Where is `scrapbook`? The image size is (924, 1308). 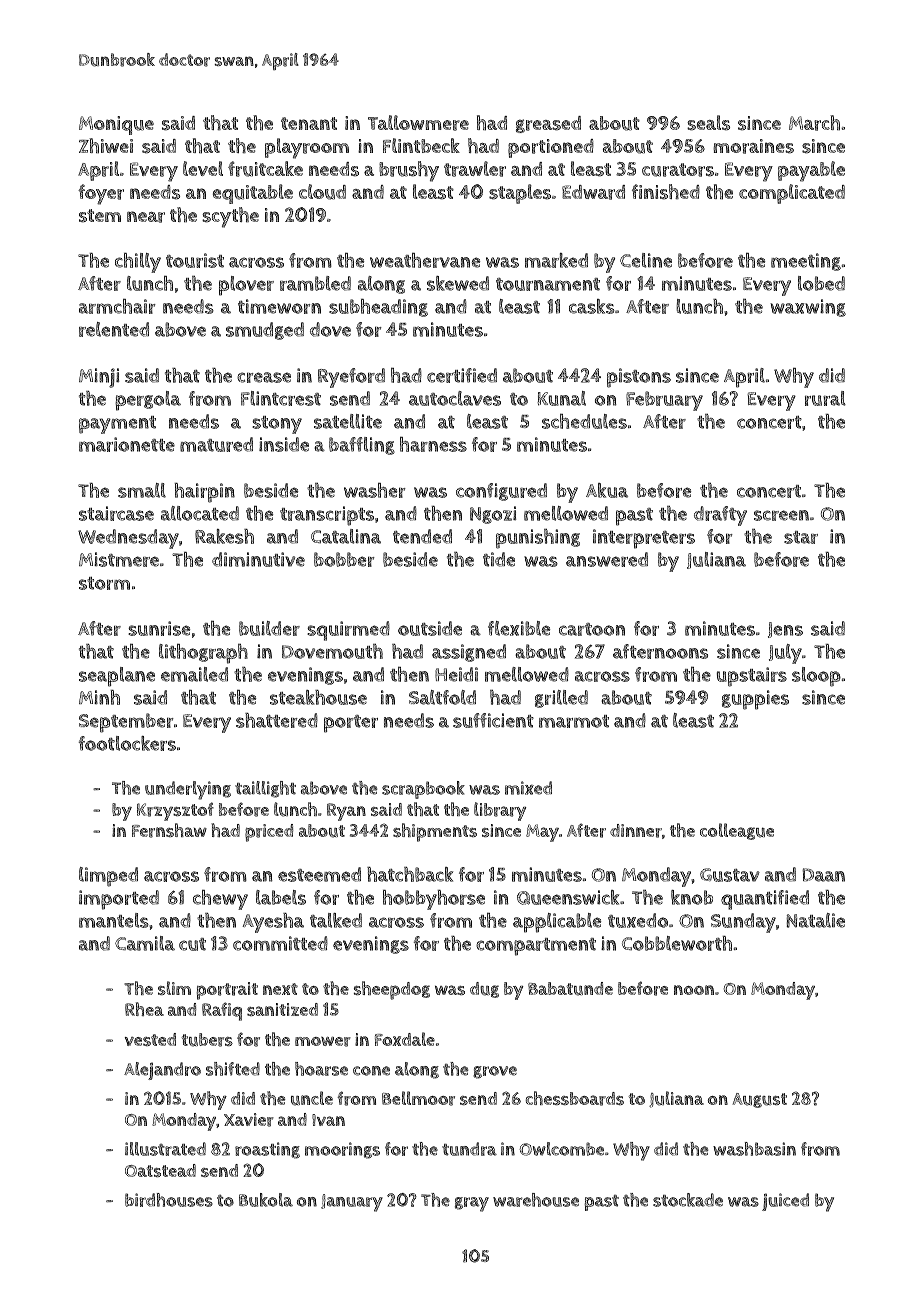
scrapbook is located at coordinates (423, 790).
